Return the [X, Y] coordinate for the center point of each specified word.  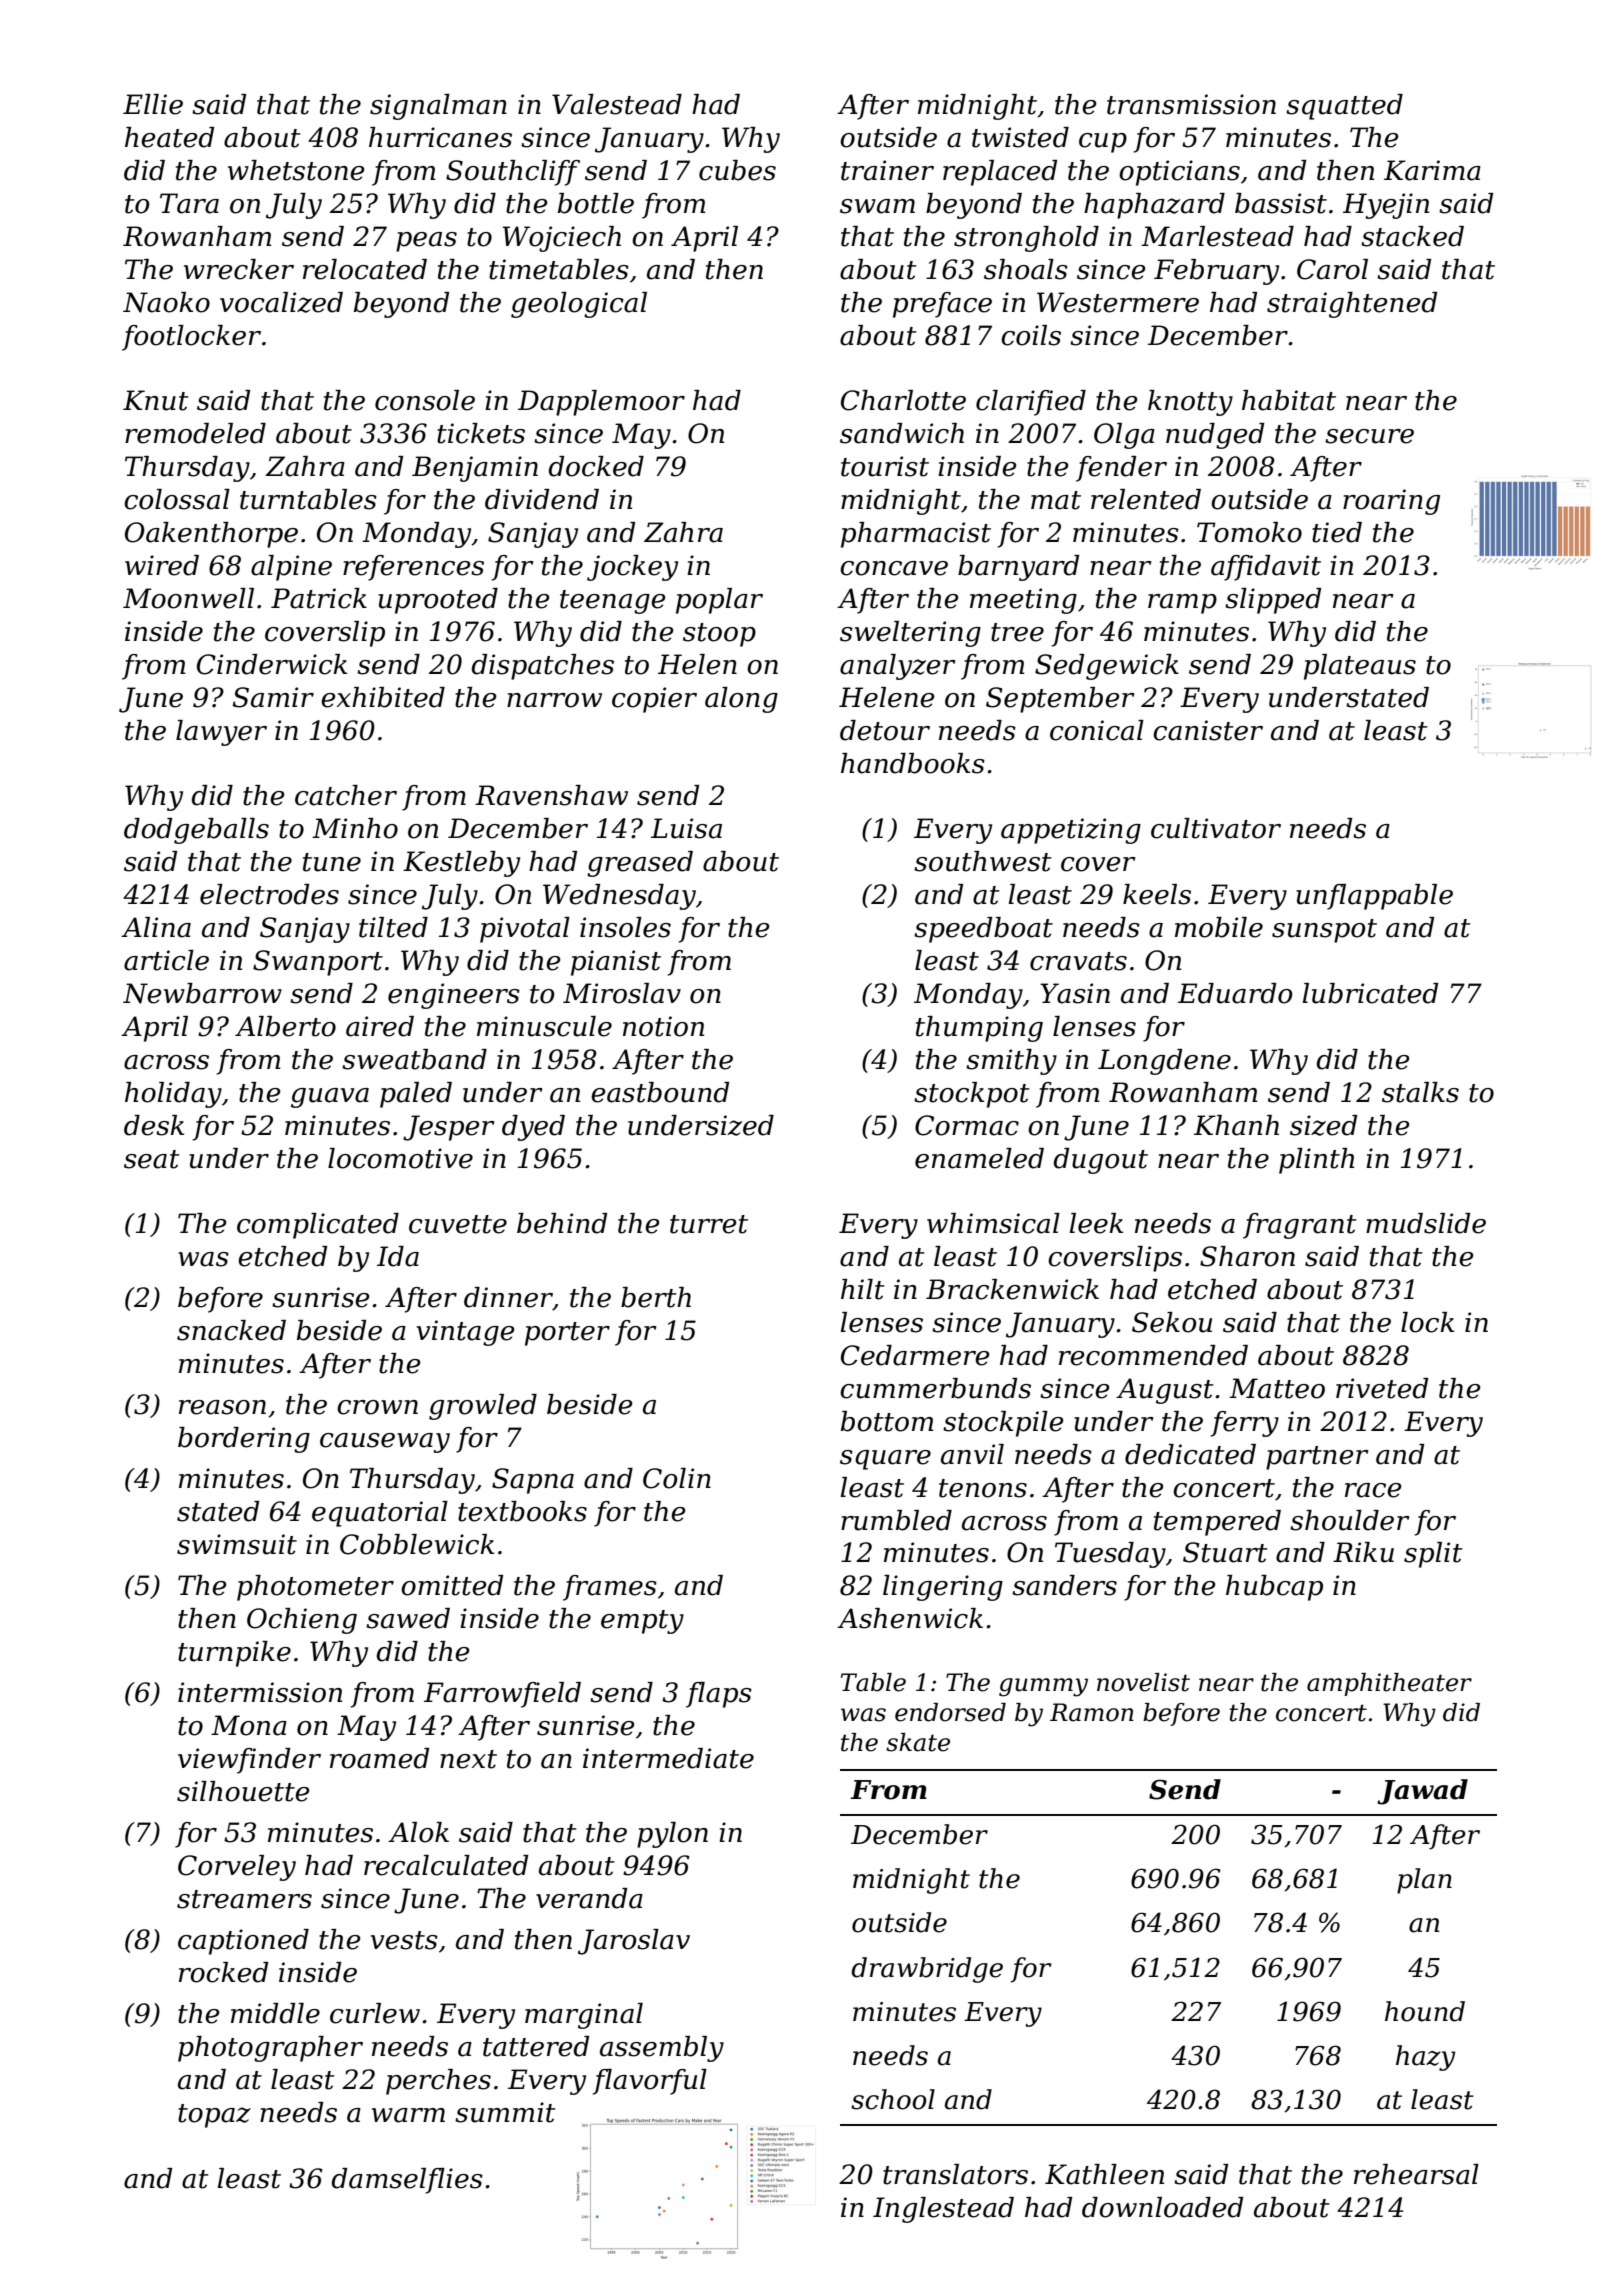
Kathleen [1104, 2174]
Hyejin [1386, 206]
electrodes [269, 894]
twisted [1020, 137]
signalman [438, 107]
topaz [214, 2116]
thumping [979, 1029]
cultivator [1216, 828]
